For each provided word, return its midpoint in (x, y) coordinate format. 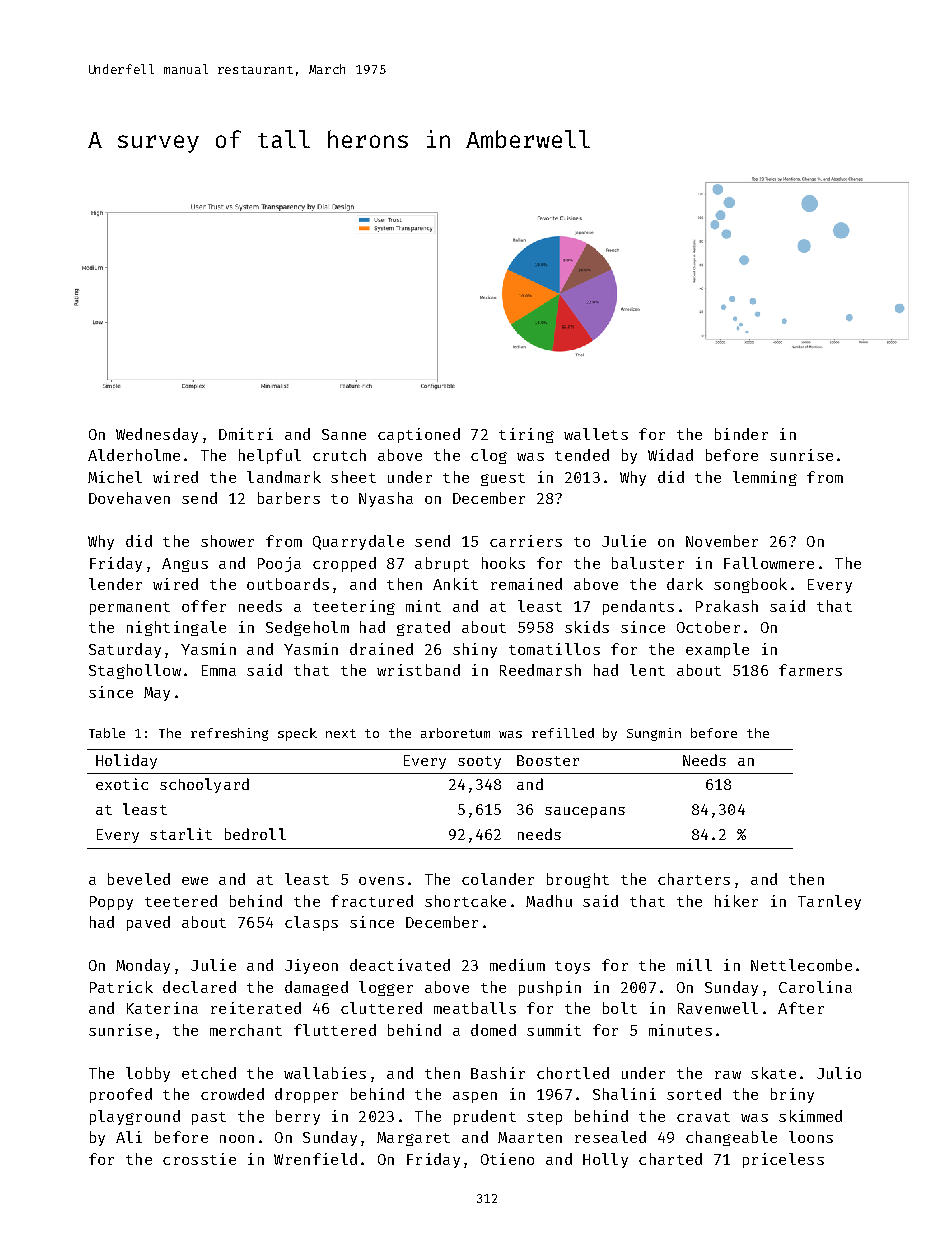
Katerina (162, 1008)
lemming (765, 478)
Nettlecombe (801, 965)
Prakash (727, 606)
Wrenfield (315, 1159)
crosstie (199, 1159)
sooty (479, 762)
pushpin (550, 988)
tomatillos (554, 649)
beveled (139, 879)
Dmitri (246, 434)
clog (489, 456)
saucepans (585, 812)
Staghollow (135, 671)
